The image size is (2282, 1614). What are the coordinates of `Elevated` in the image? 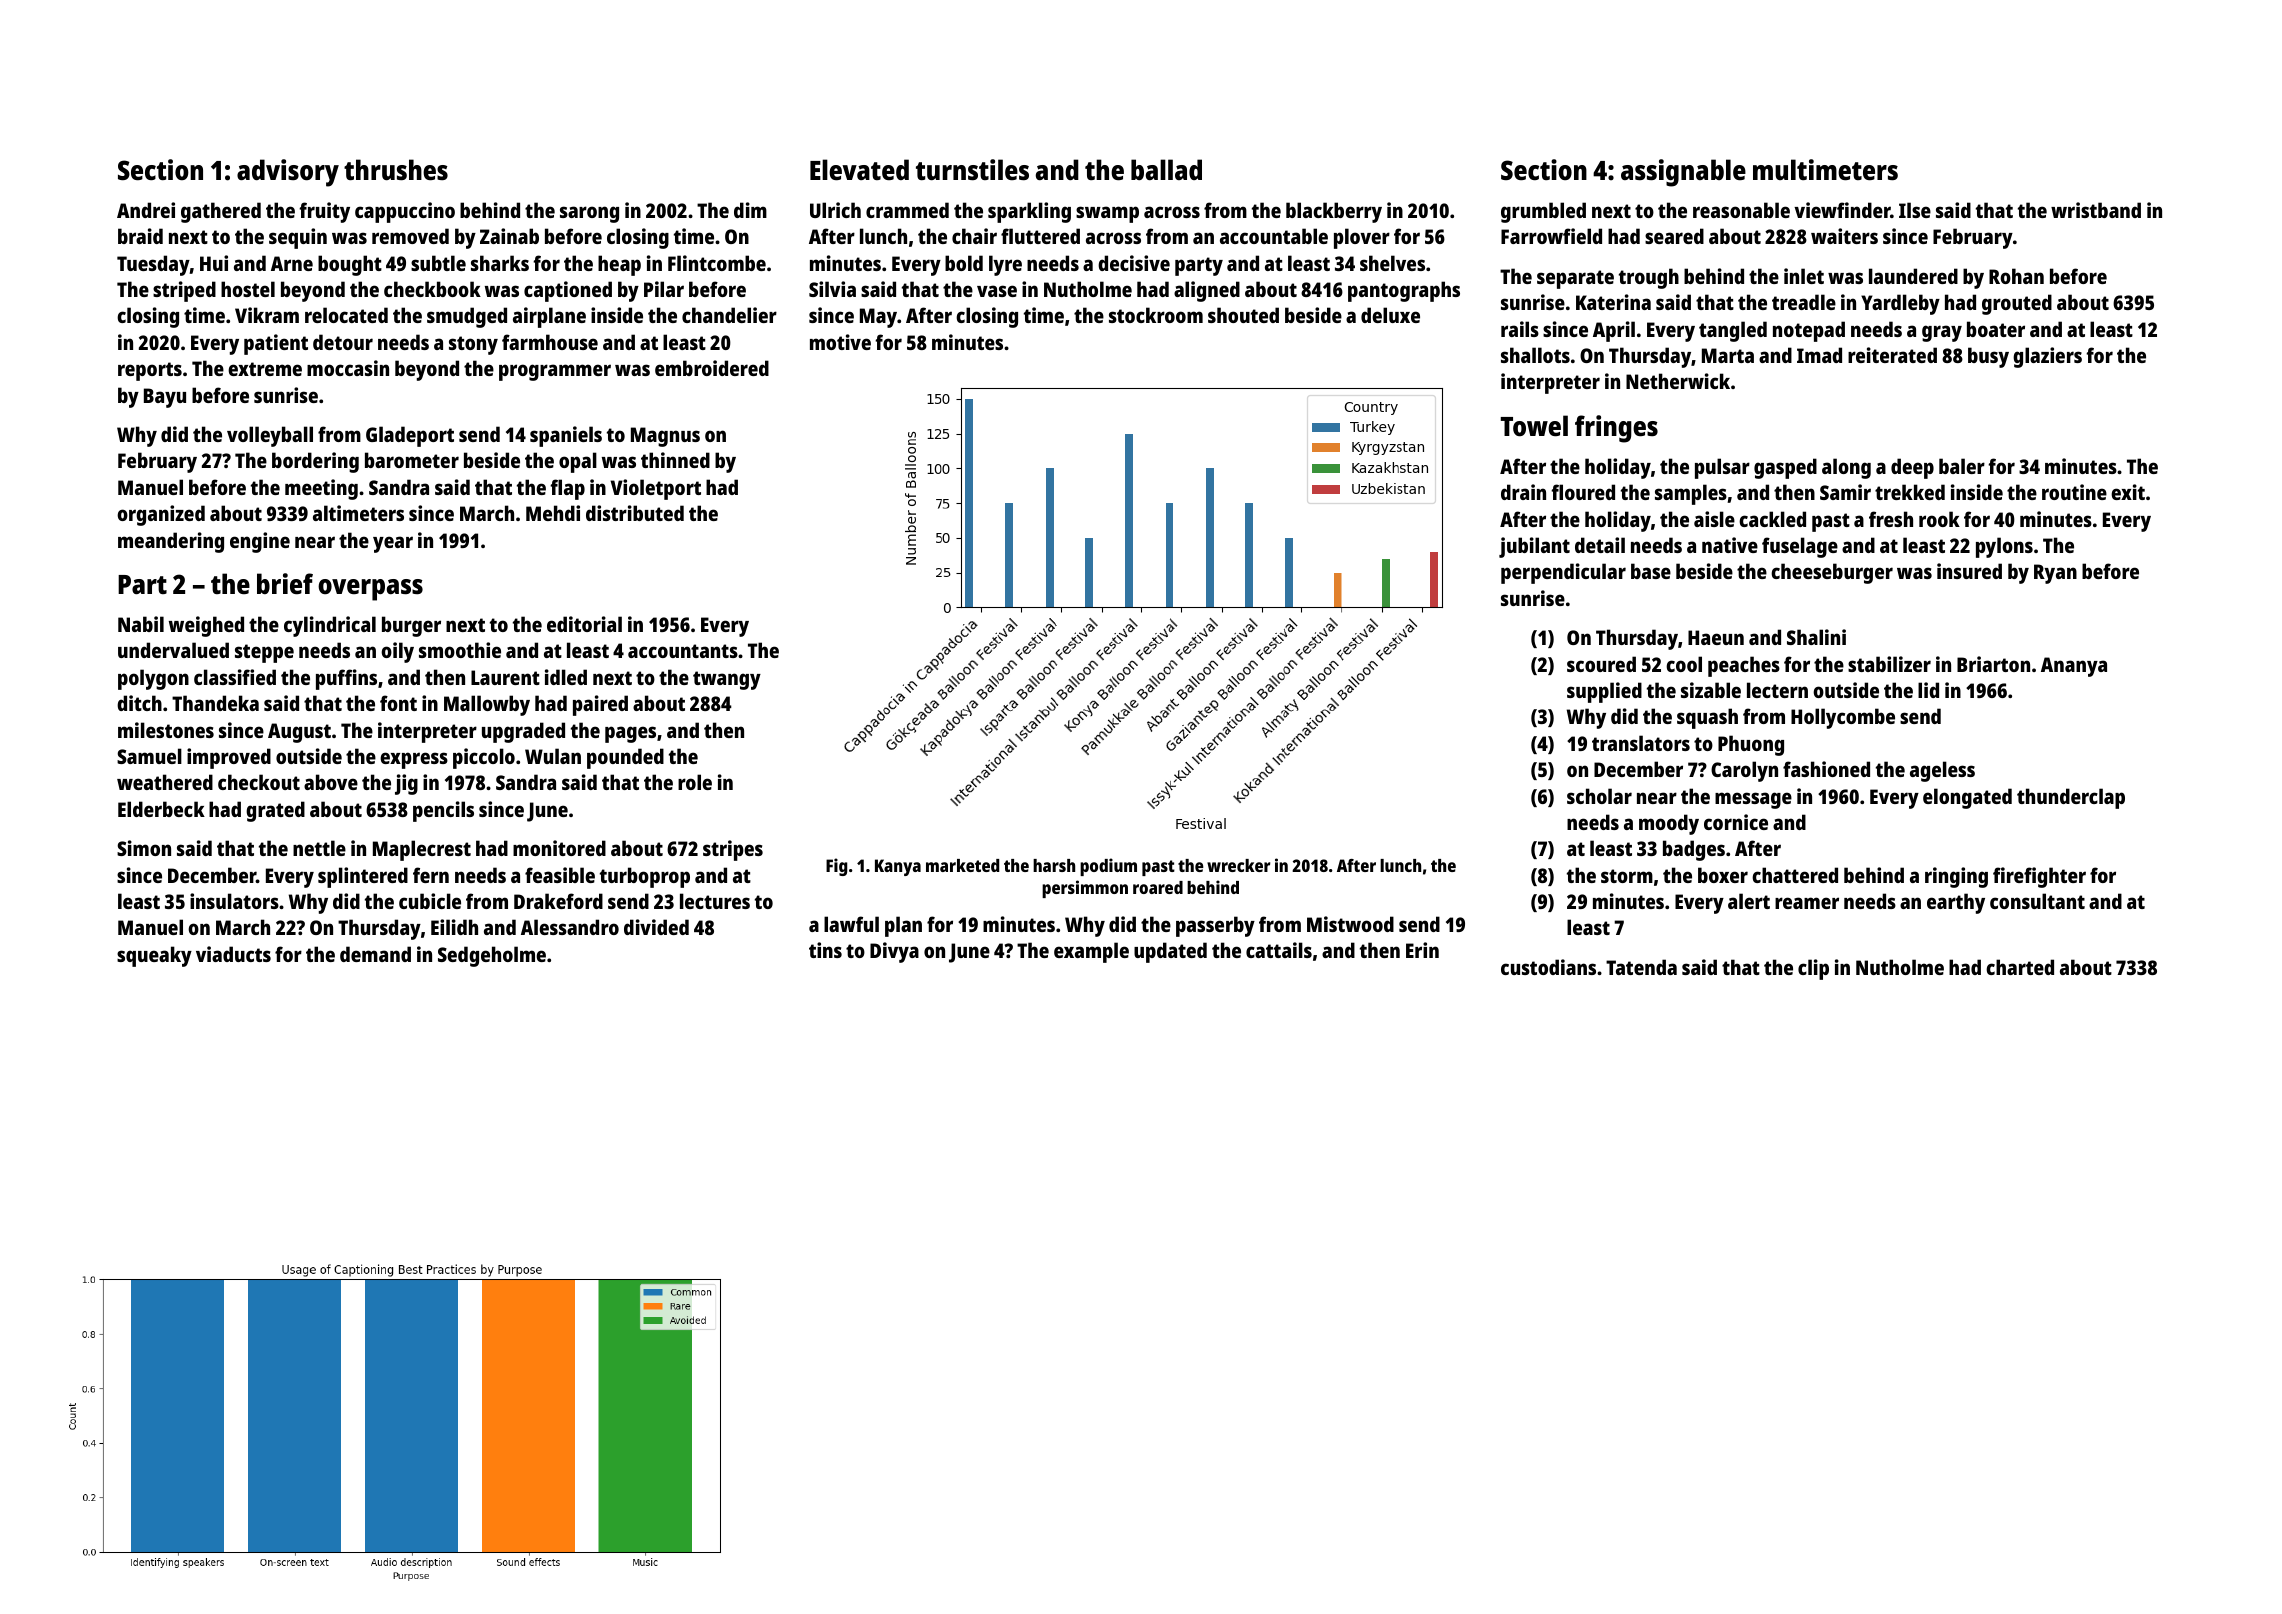 It's located at (859, 170).
